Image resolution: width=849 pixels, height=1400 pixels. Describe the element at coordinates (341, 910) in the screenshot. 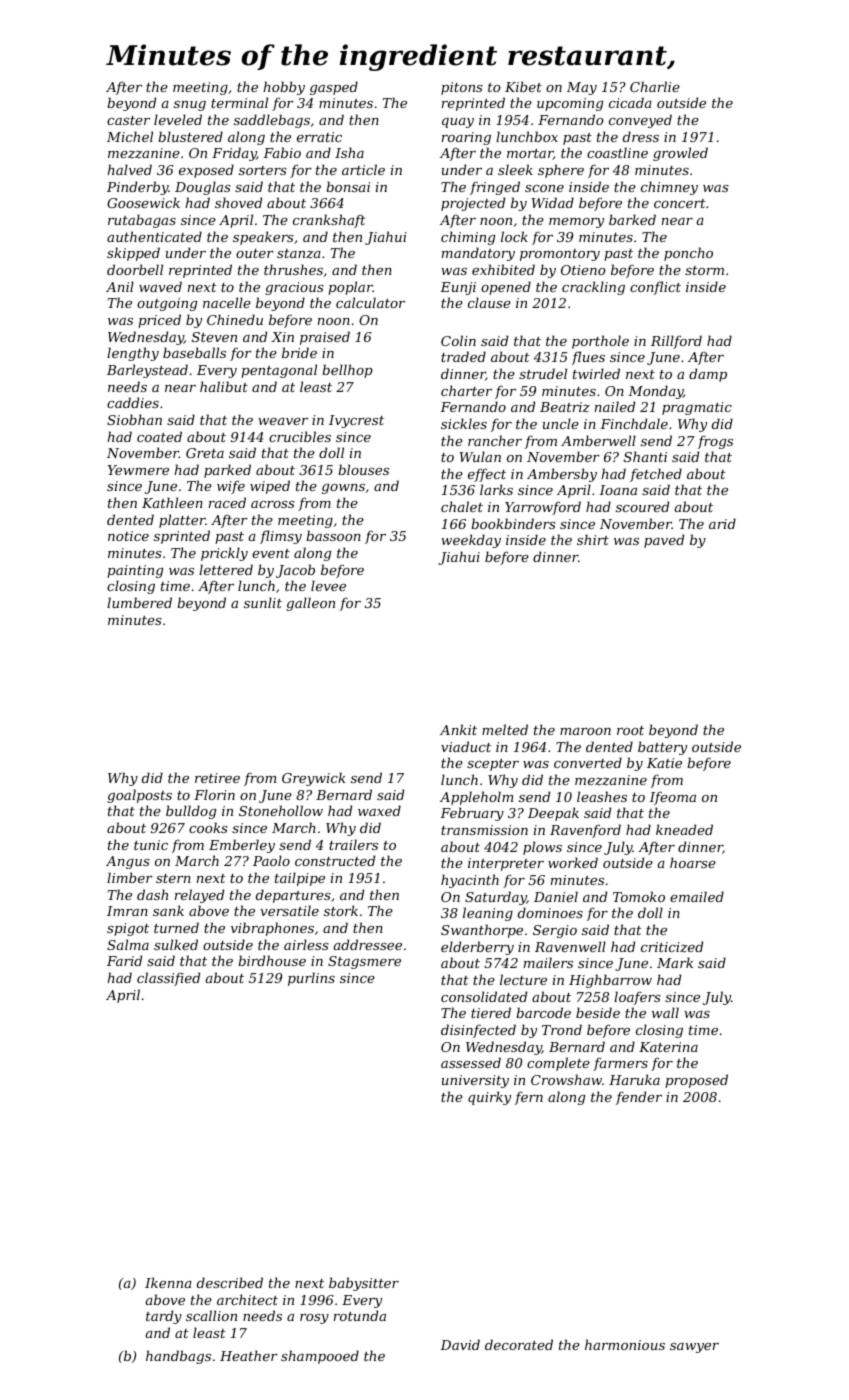

I see `stork` at that location.
